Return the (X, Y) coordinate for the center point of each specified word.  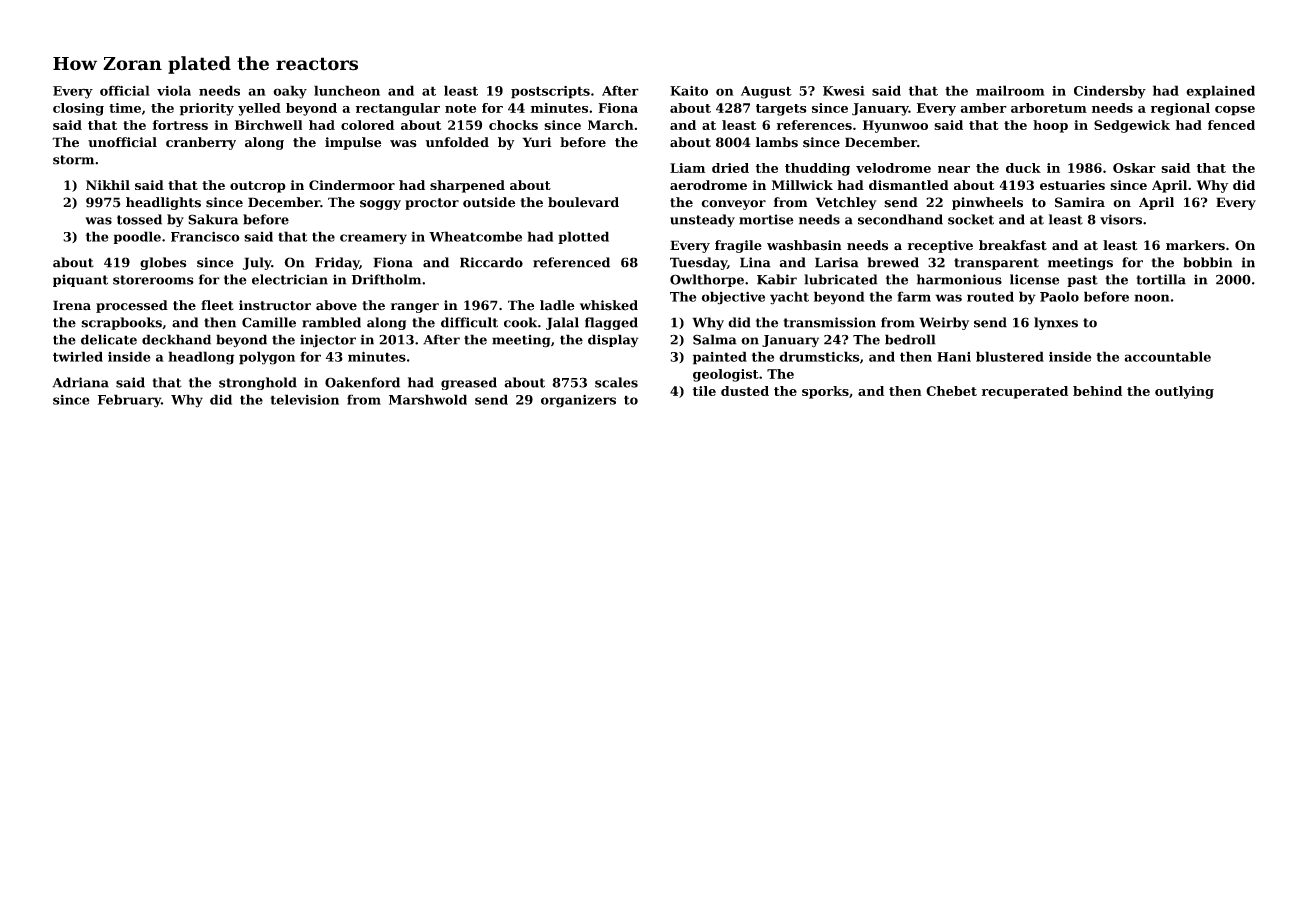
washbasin (804, 245)
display (613, 341)
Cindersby (1110, 92)
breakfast (1013, 245)
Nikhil (108, 185)
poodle (137, 237)
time (125, 108)
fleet (217, 305)
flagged (611, 323)
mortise (766, 219)
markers (1195, 245)
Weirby (944, 323)
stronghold (258, 383)
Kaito (689, 91)
